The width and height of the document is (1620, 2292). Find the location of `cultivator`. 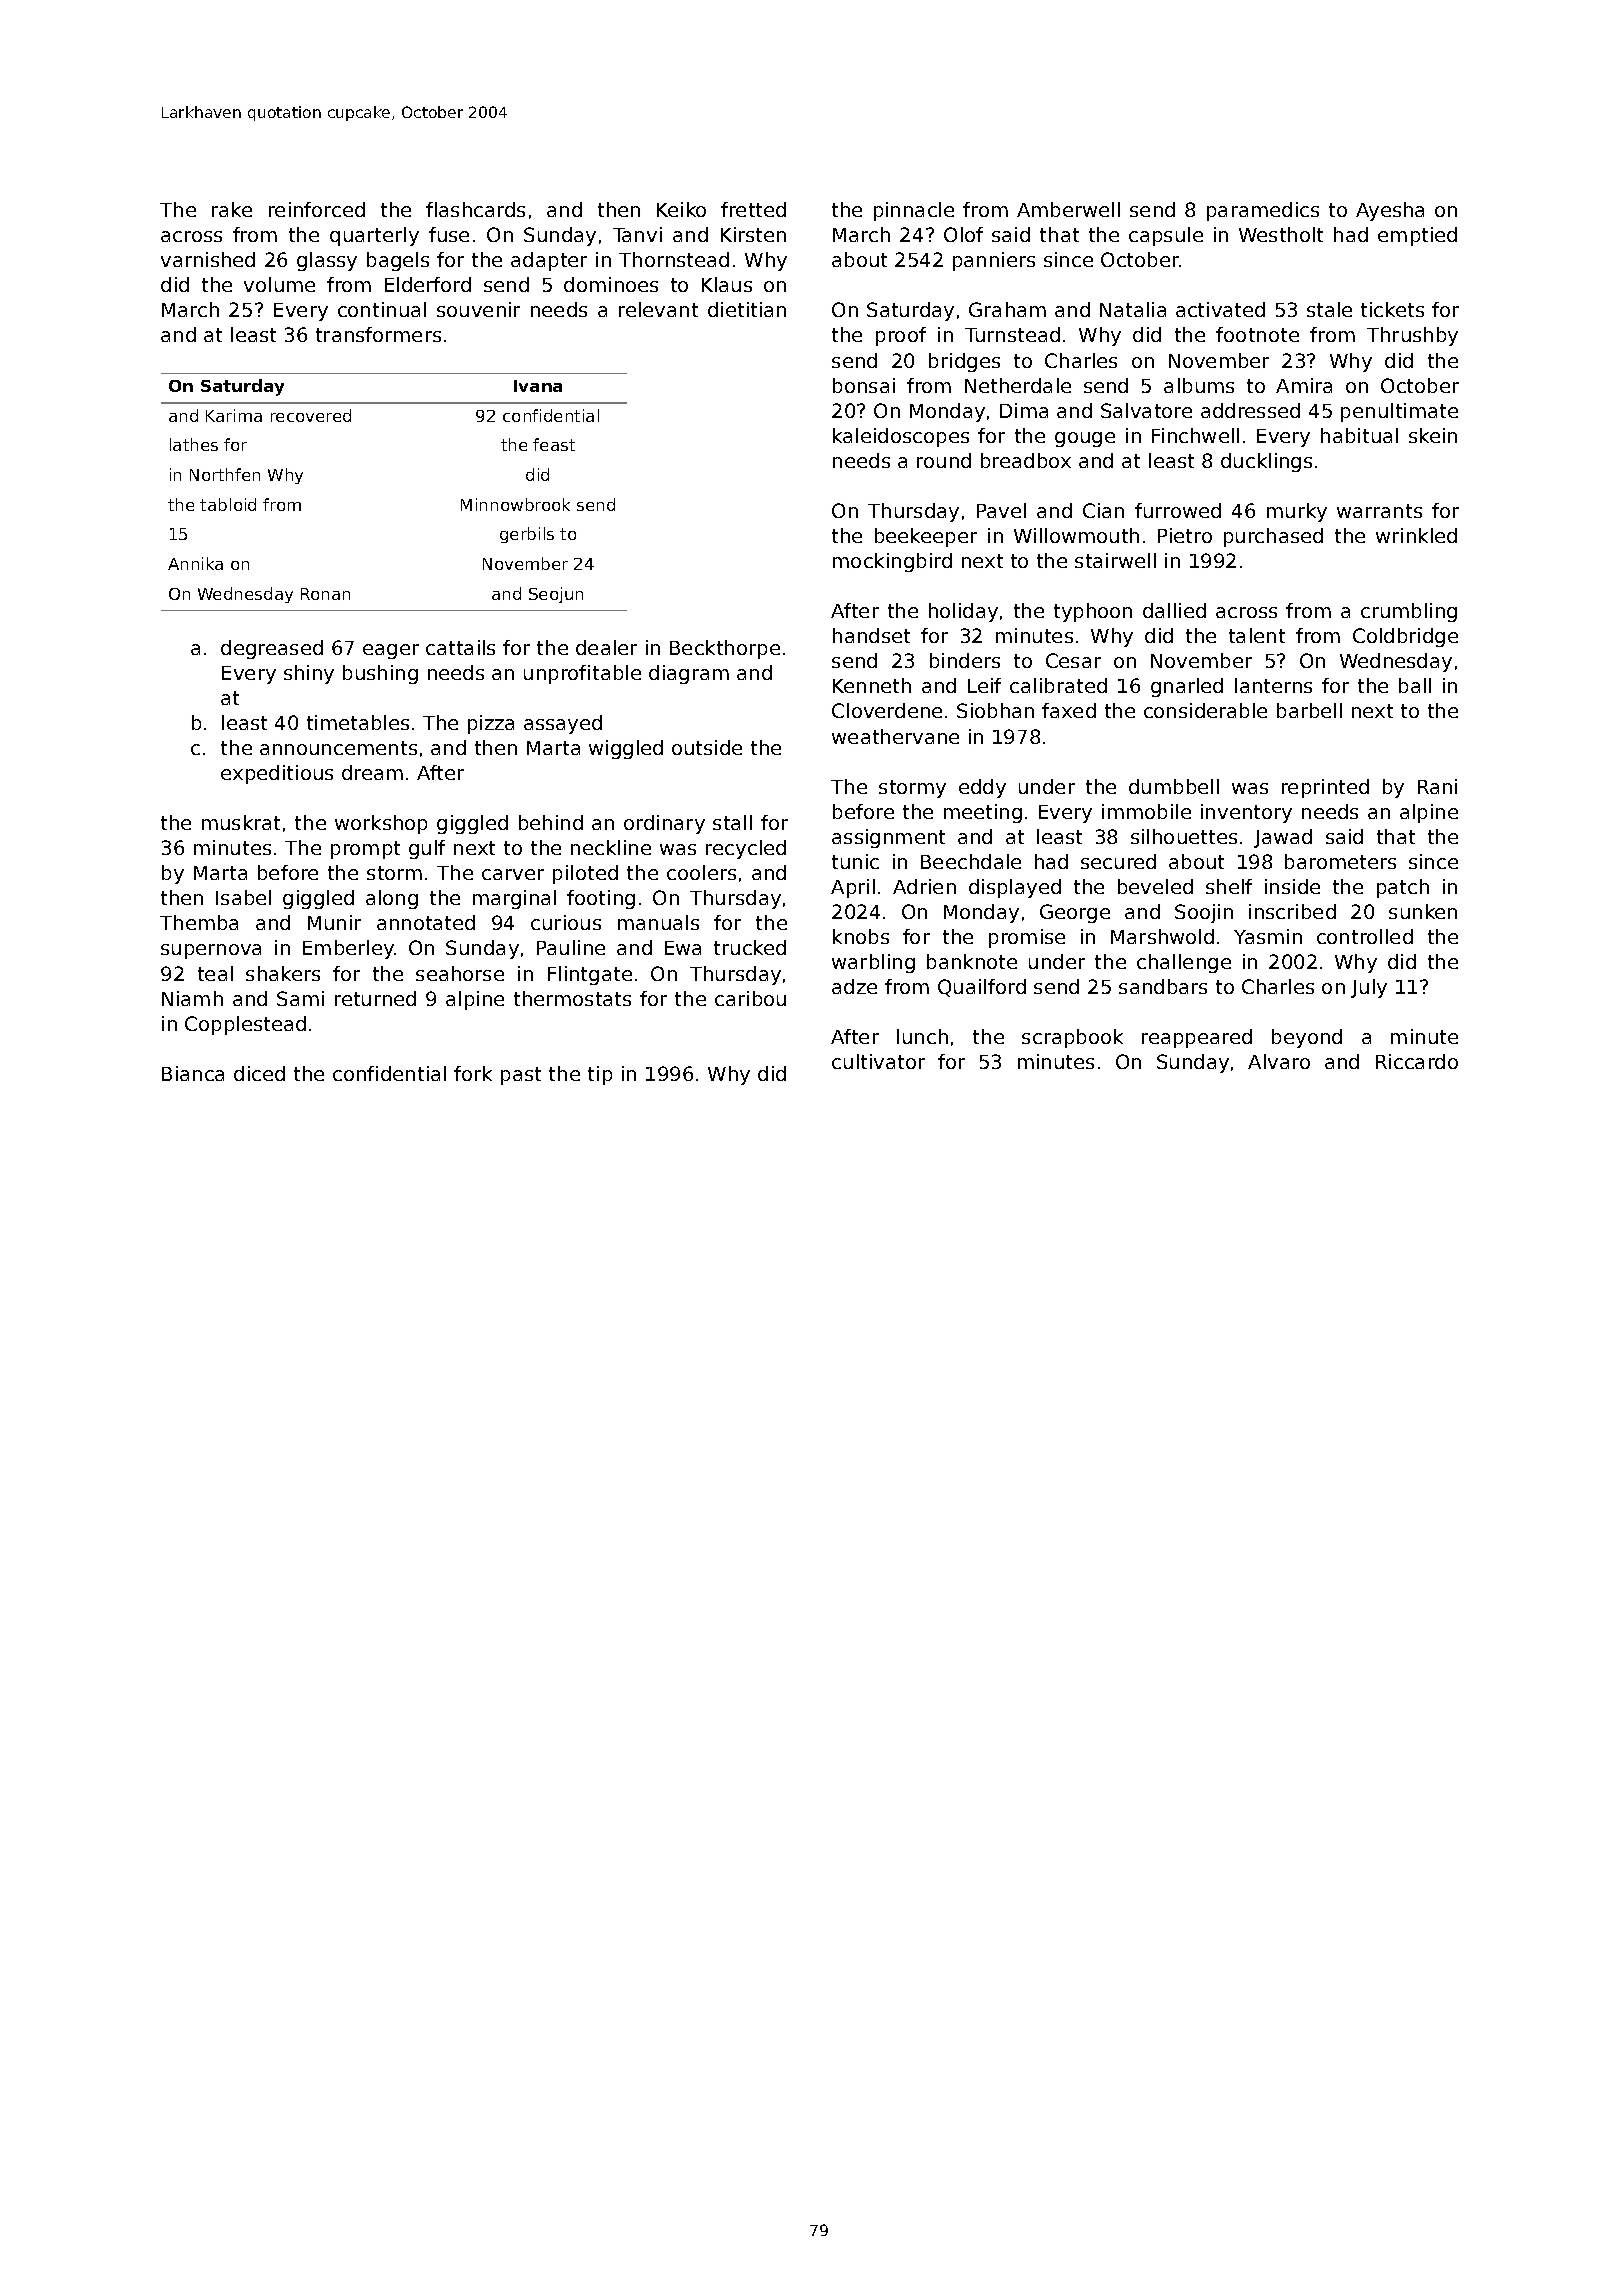

cultivator is located at coordinates (878, 1061).
